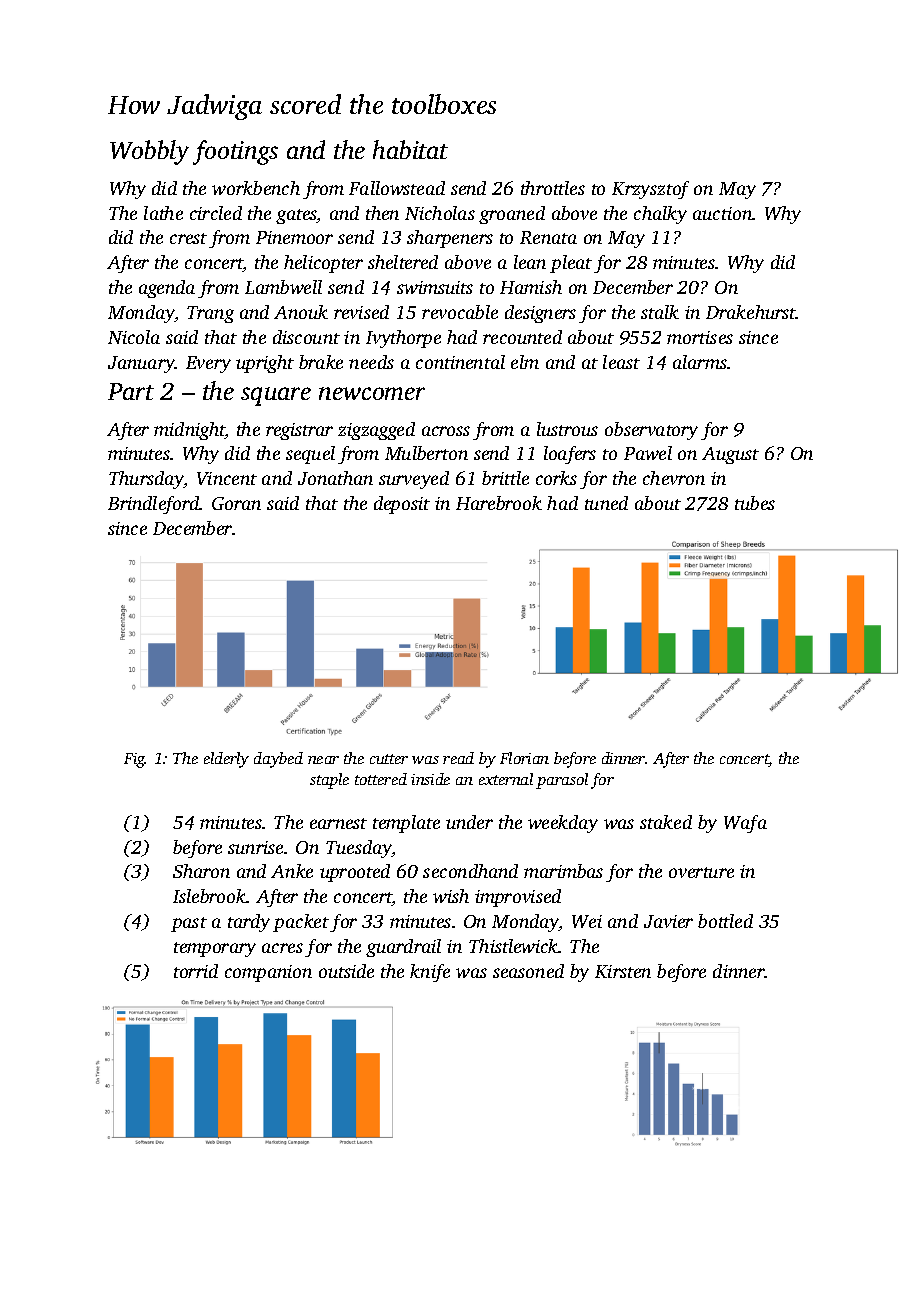 The image size is (924, 1308). What do you see at coordinates (650, 190) in the screenshot?
I see `Krzysztof` at bounding box center [650, 190].
